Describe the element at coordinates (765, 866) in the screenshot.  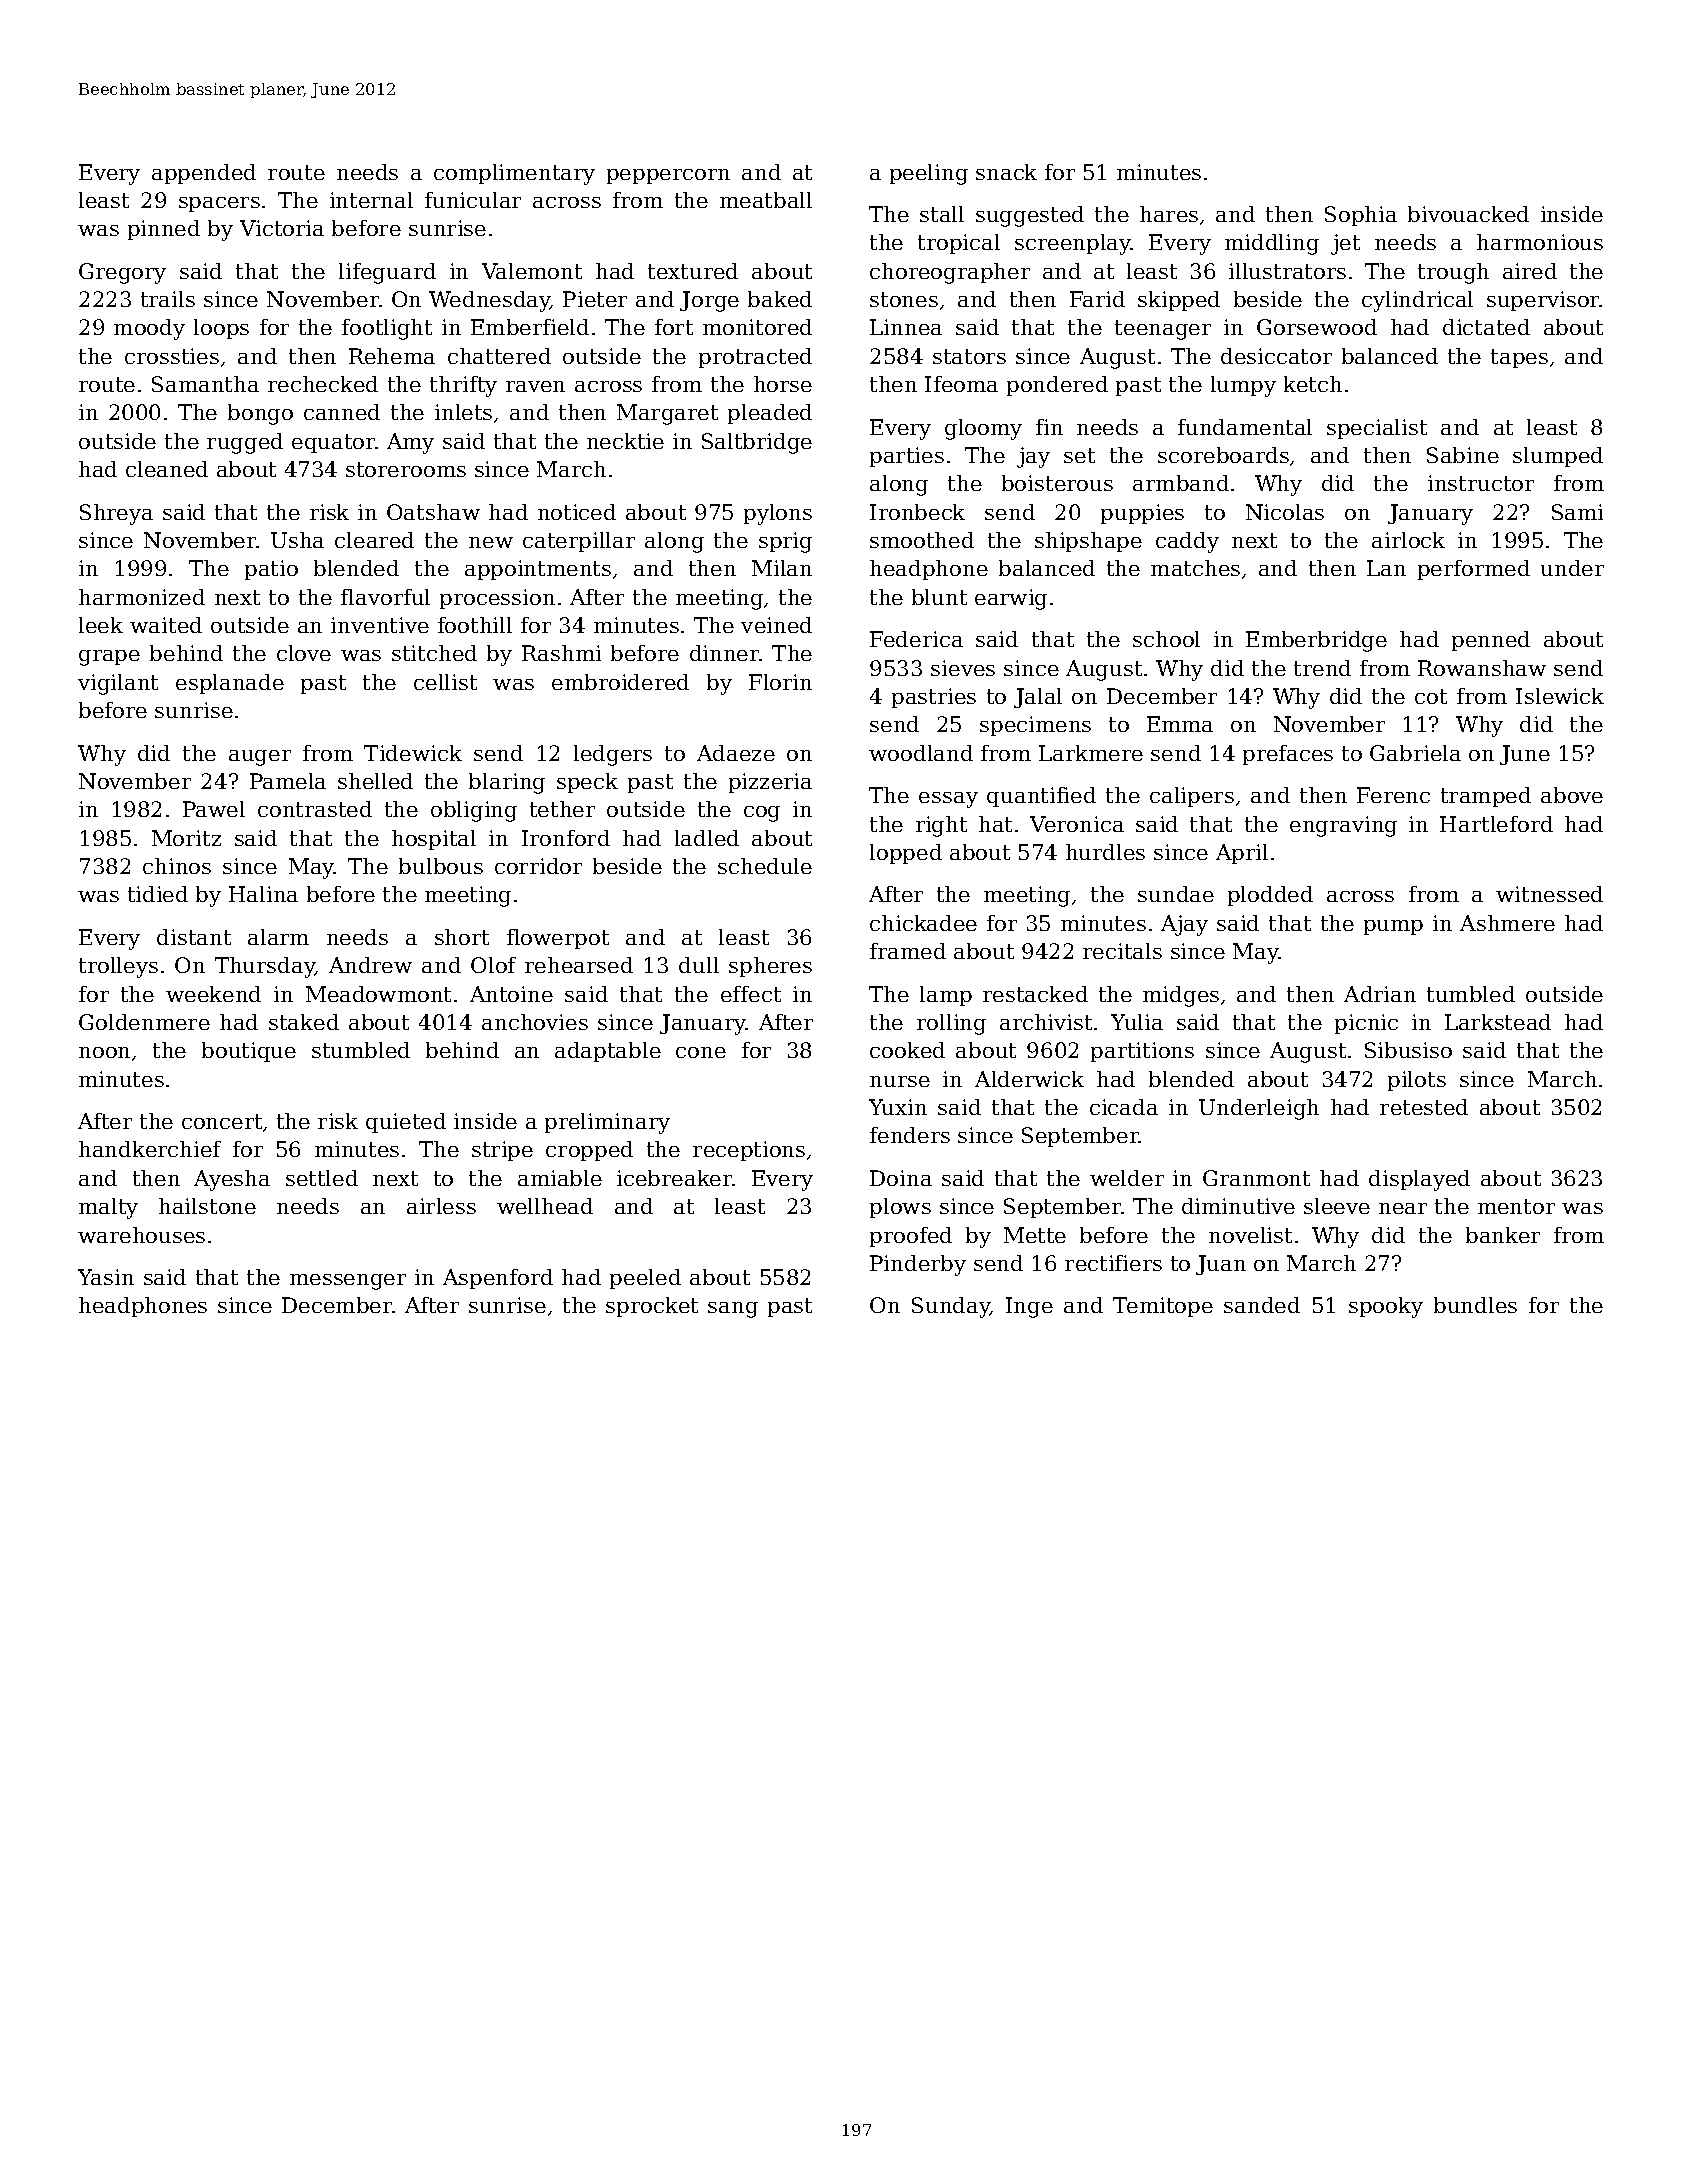
I see `schedule` at that location.
